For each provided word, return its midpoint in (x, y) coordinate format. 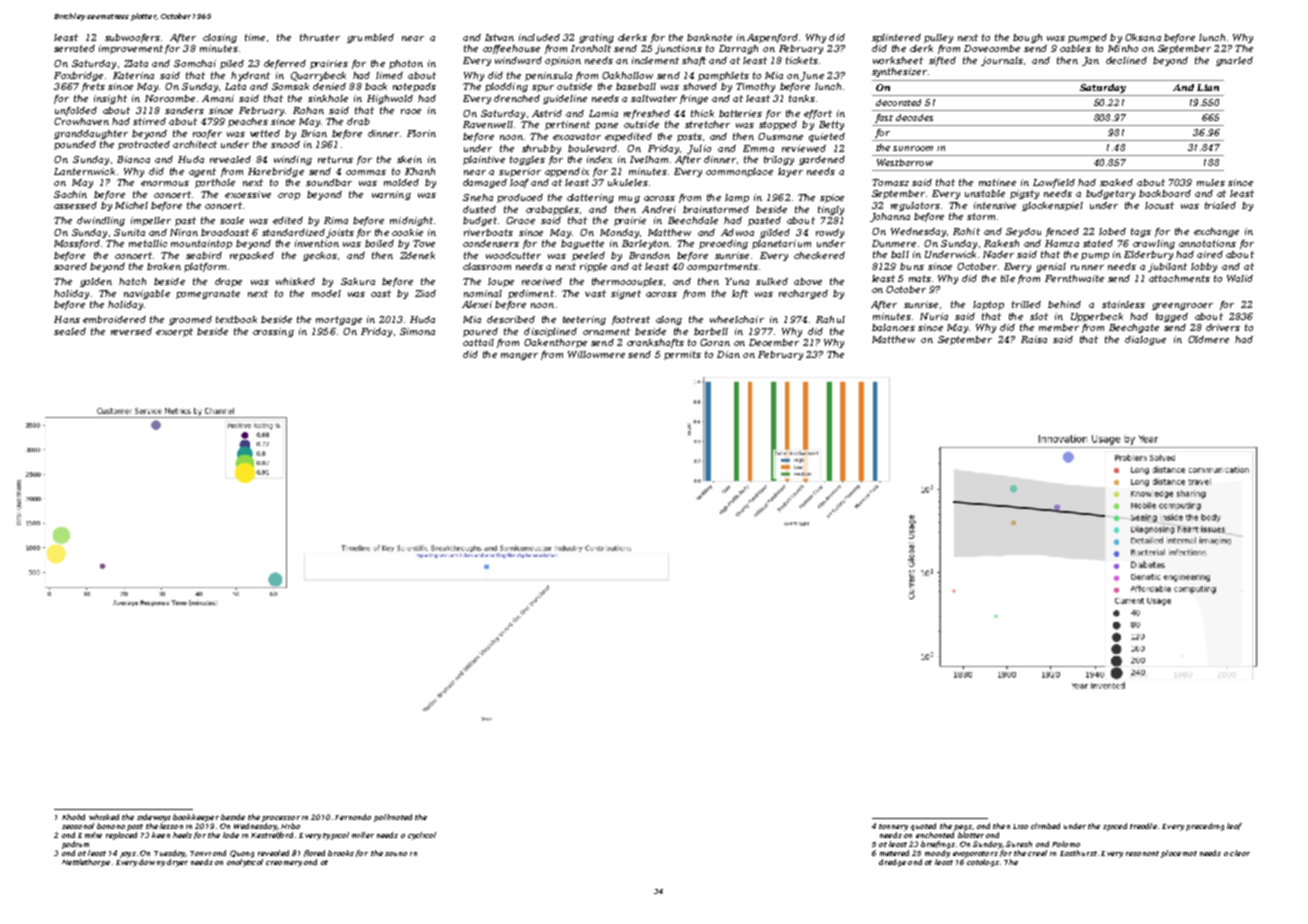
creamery (284, 864)
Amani (218, 98)
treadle (1143, 826)
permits (682, 355)
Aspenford (772, 38)
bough (1027, 38)
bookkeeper (196, 818)
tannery (893, 827)
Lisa (1020, 826)
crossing (273, 332)
